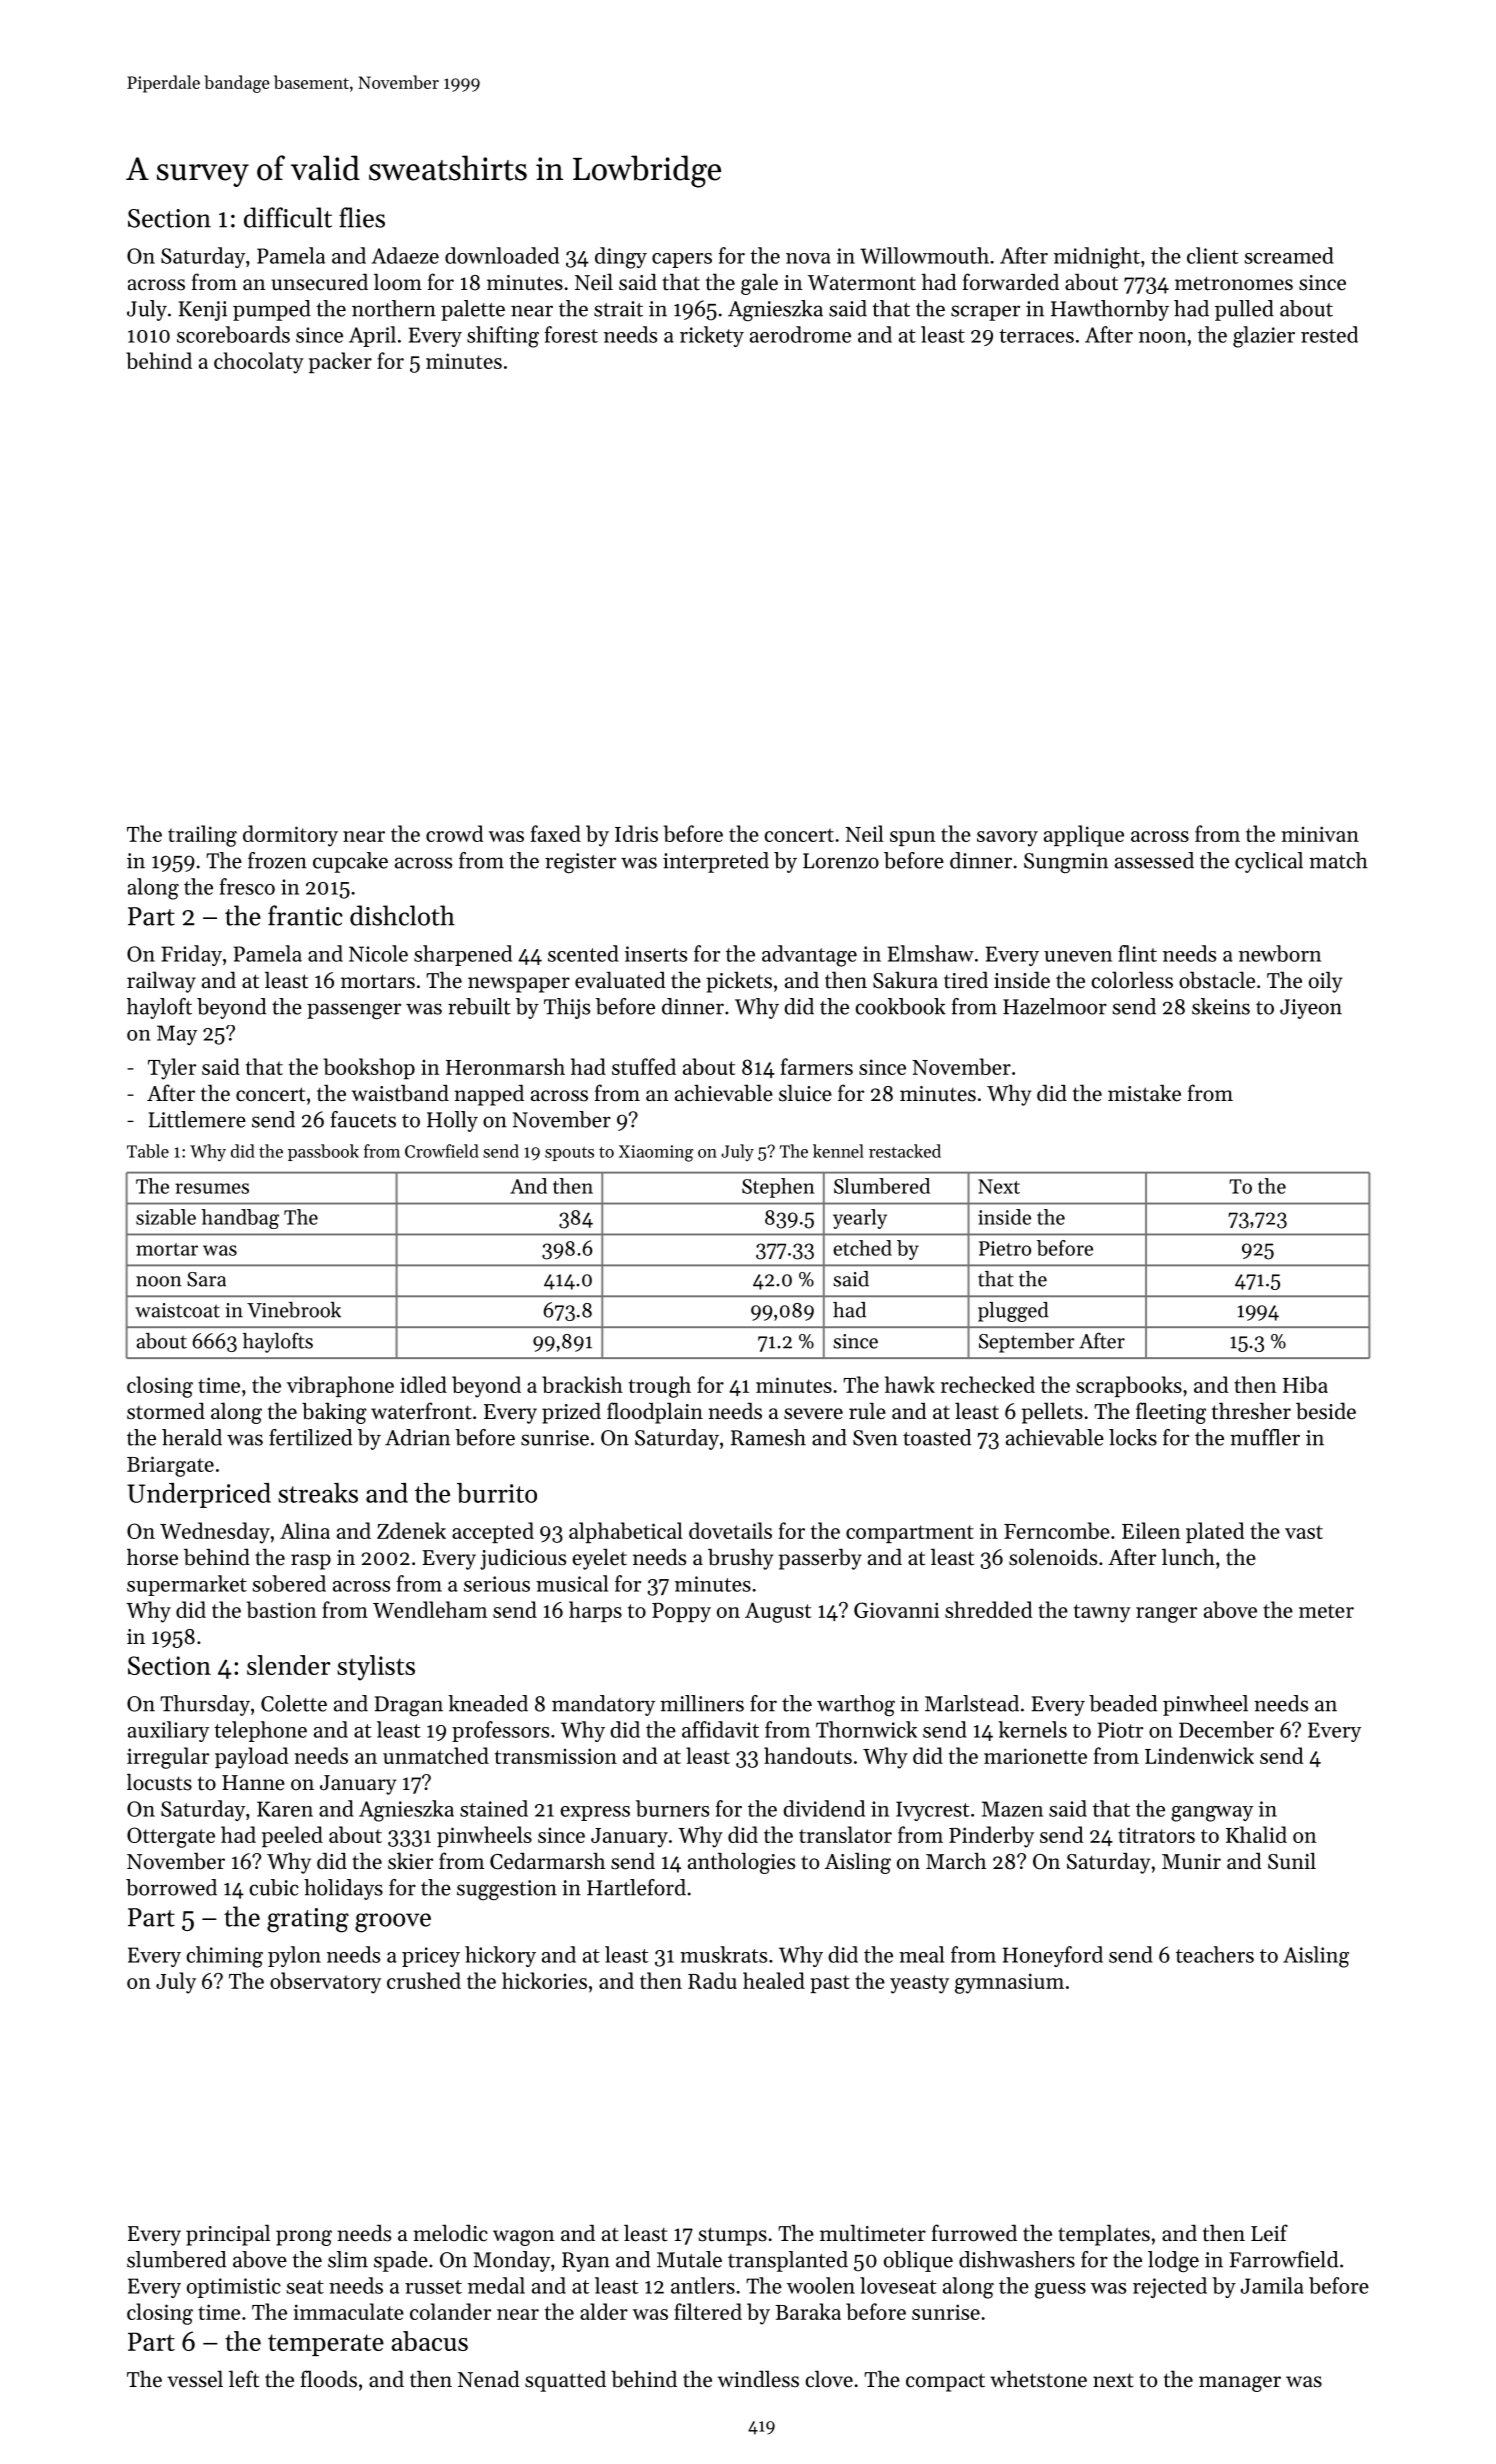 Image resolution: width=1496 pixels, height=2464 pixels. I want to click on past, so click(830, 1984).
